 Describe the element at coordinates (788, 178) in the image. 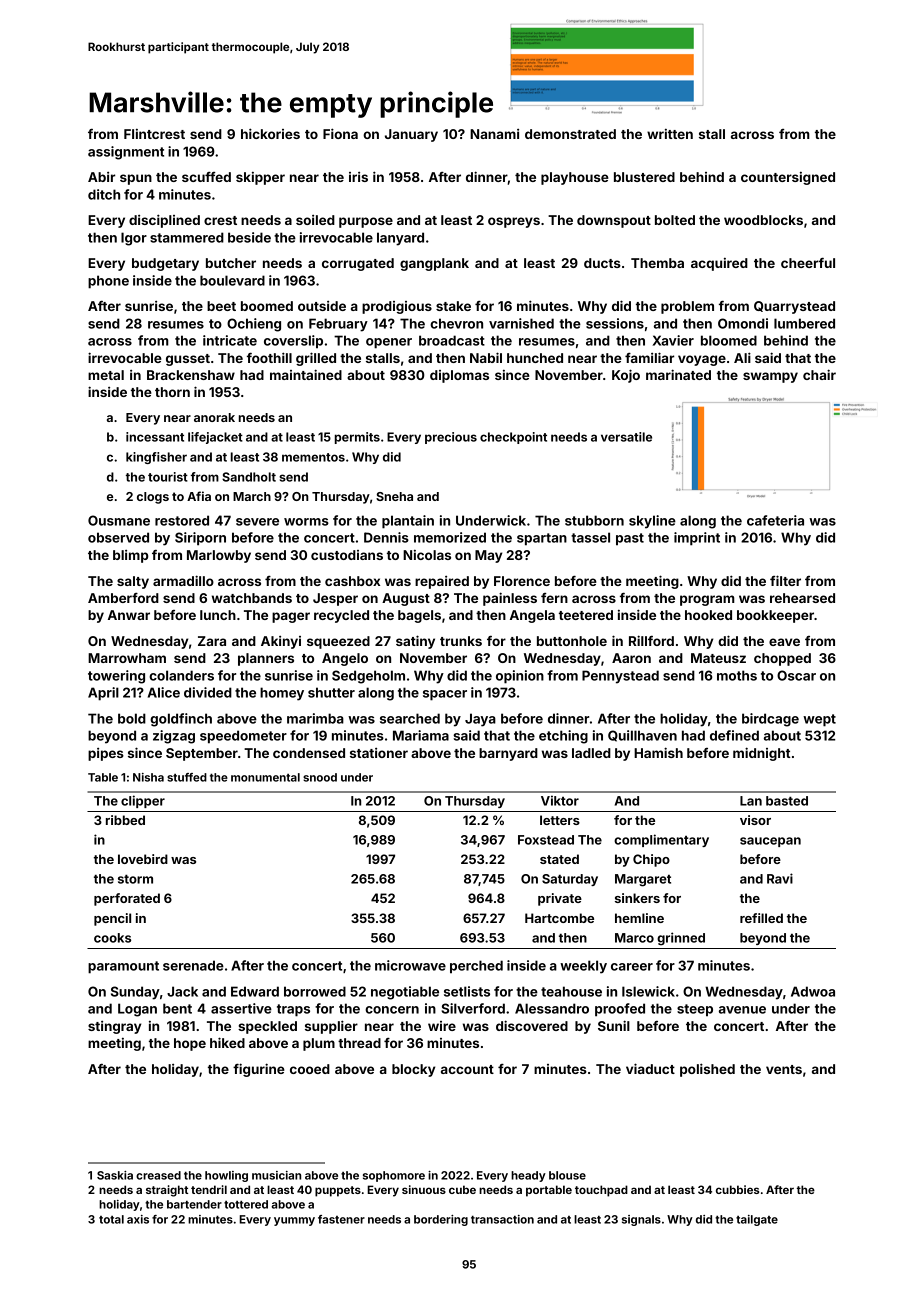

I see `countersigned` at that location.
